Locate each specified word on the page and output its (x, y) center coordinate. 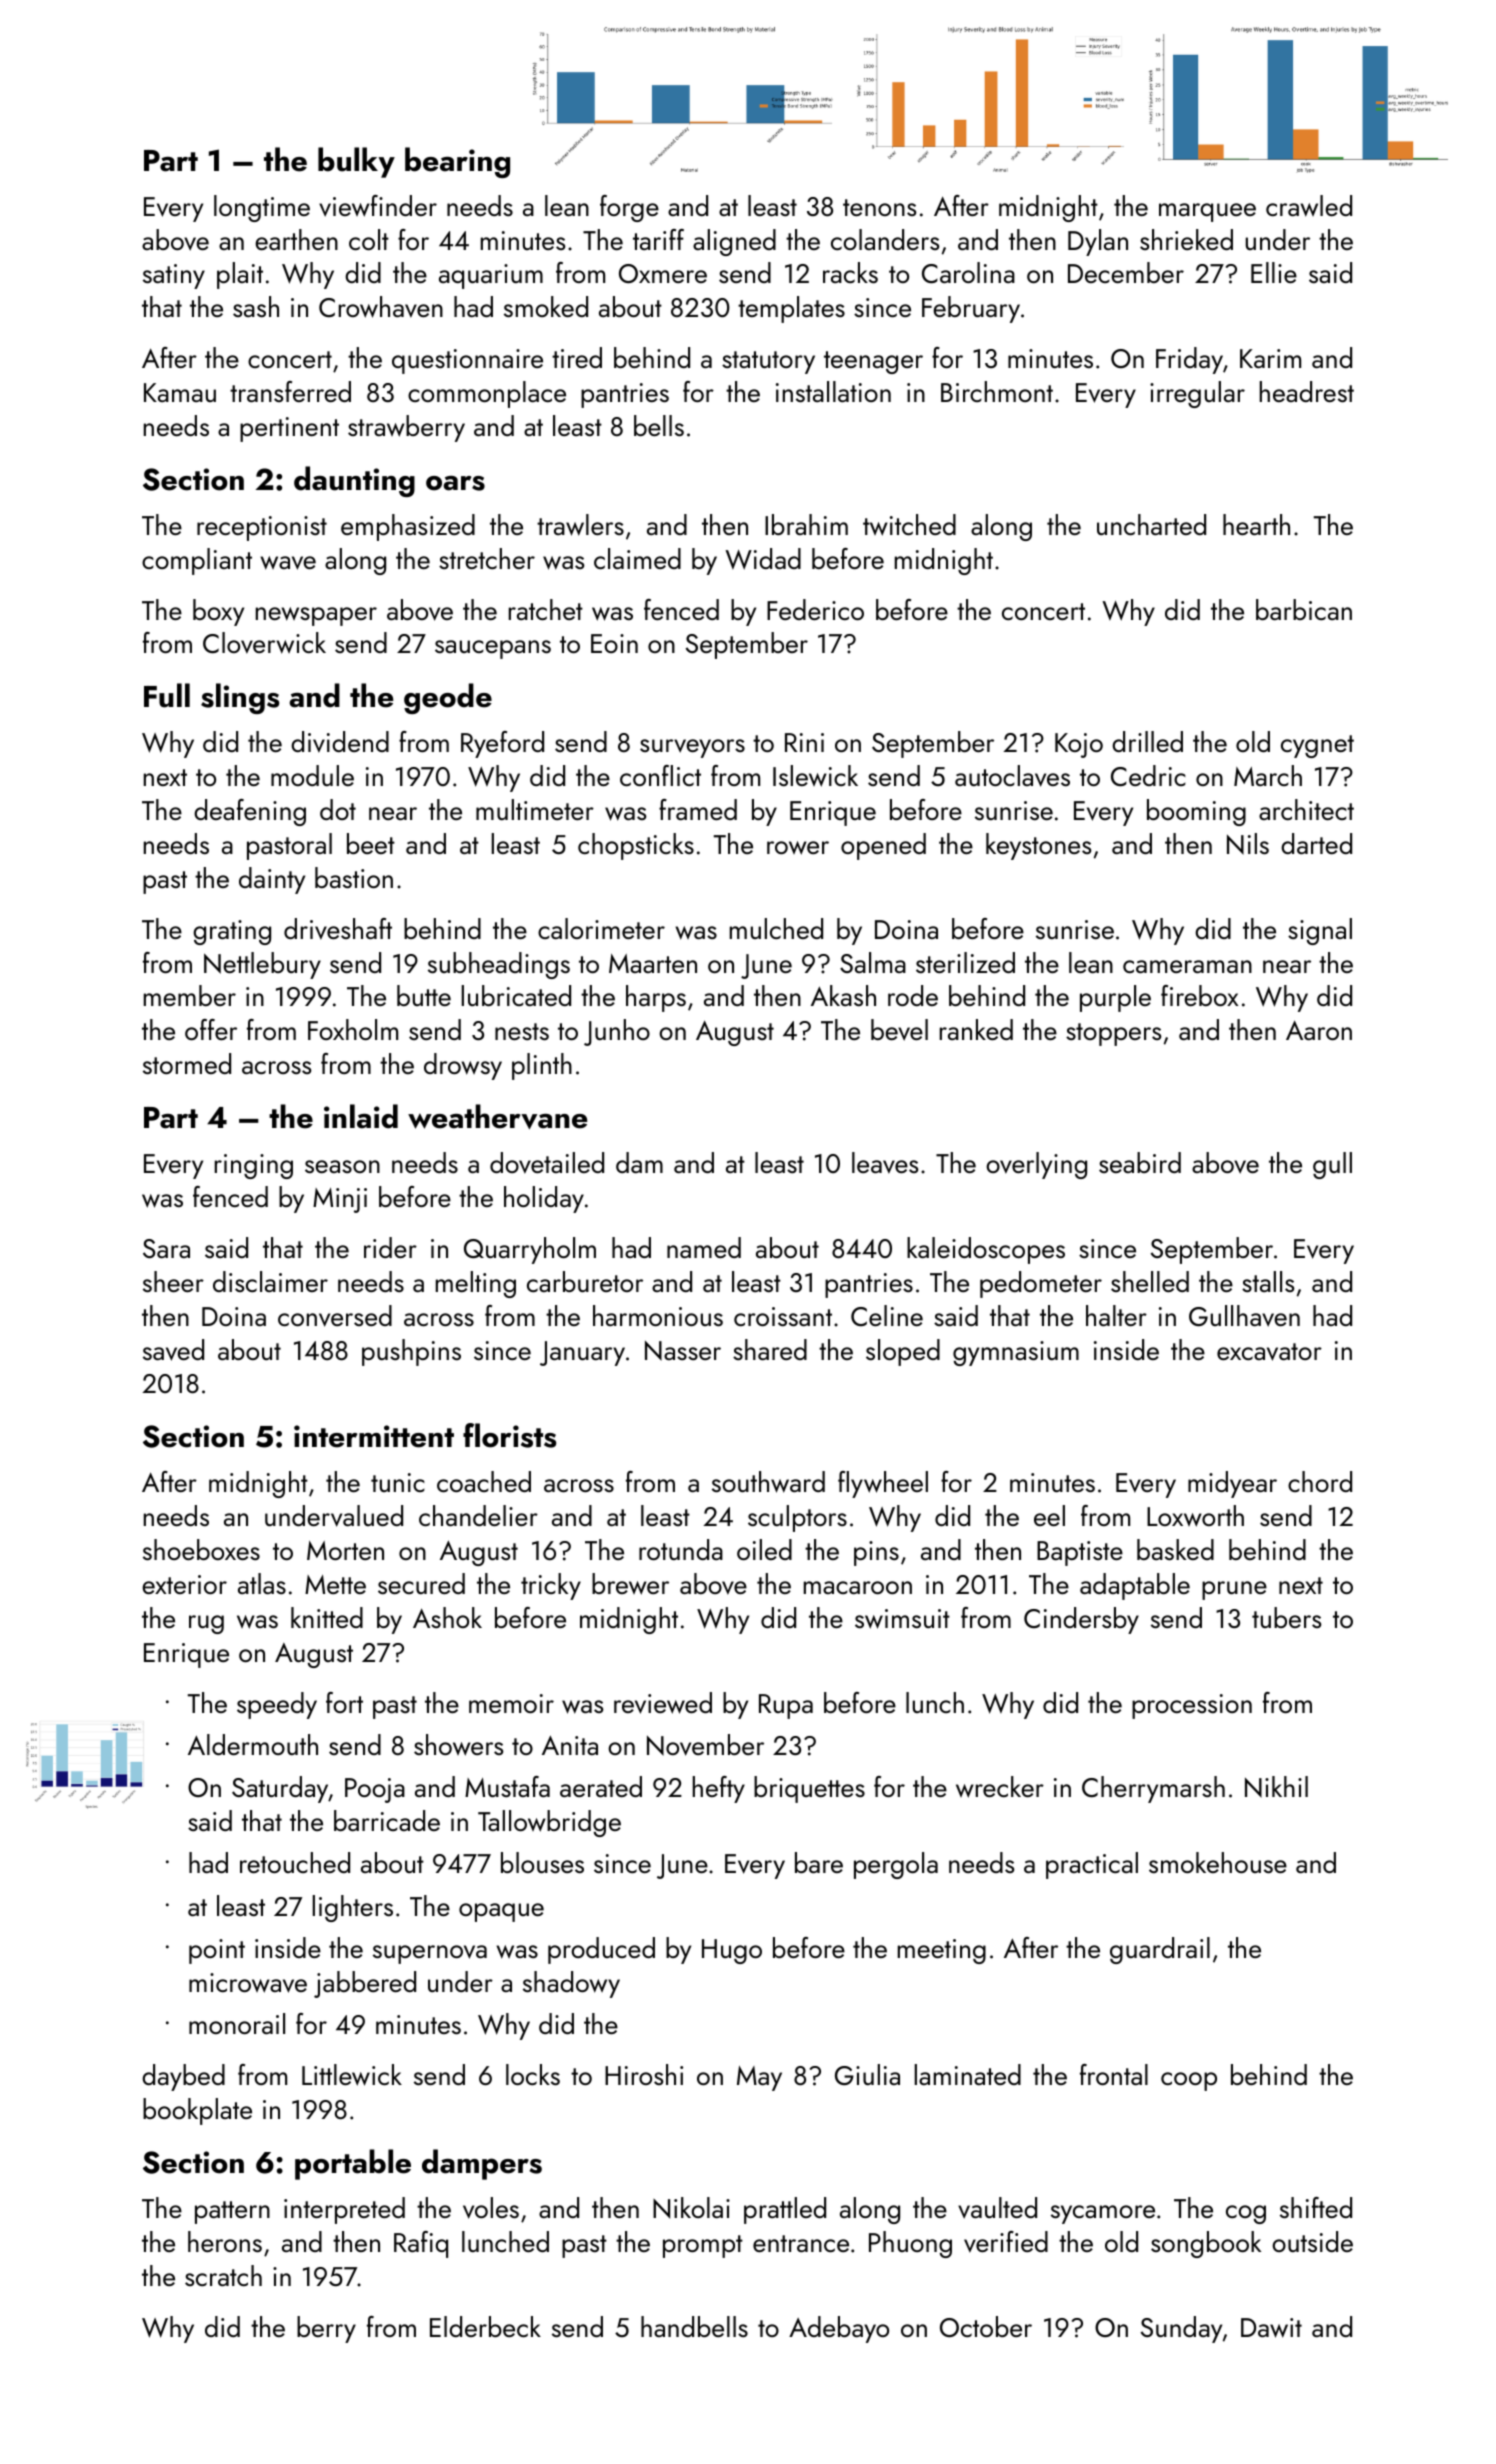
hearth (1256, 524)
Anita (570, 1745)
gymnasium (1016, 1353)
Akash (843, 995)
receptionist (262, 528)
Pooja (375, 1790)
